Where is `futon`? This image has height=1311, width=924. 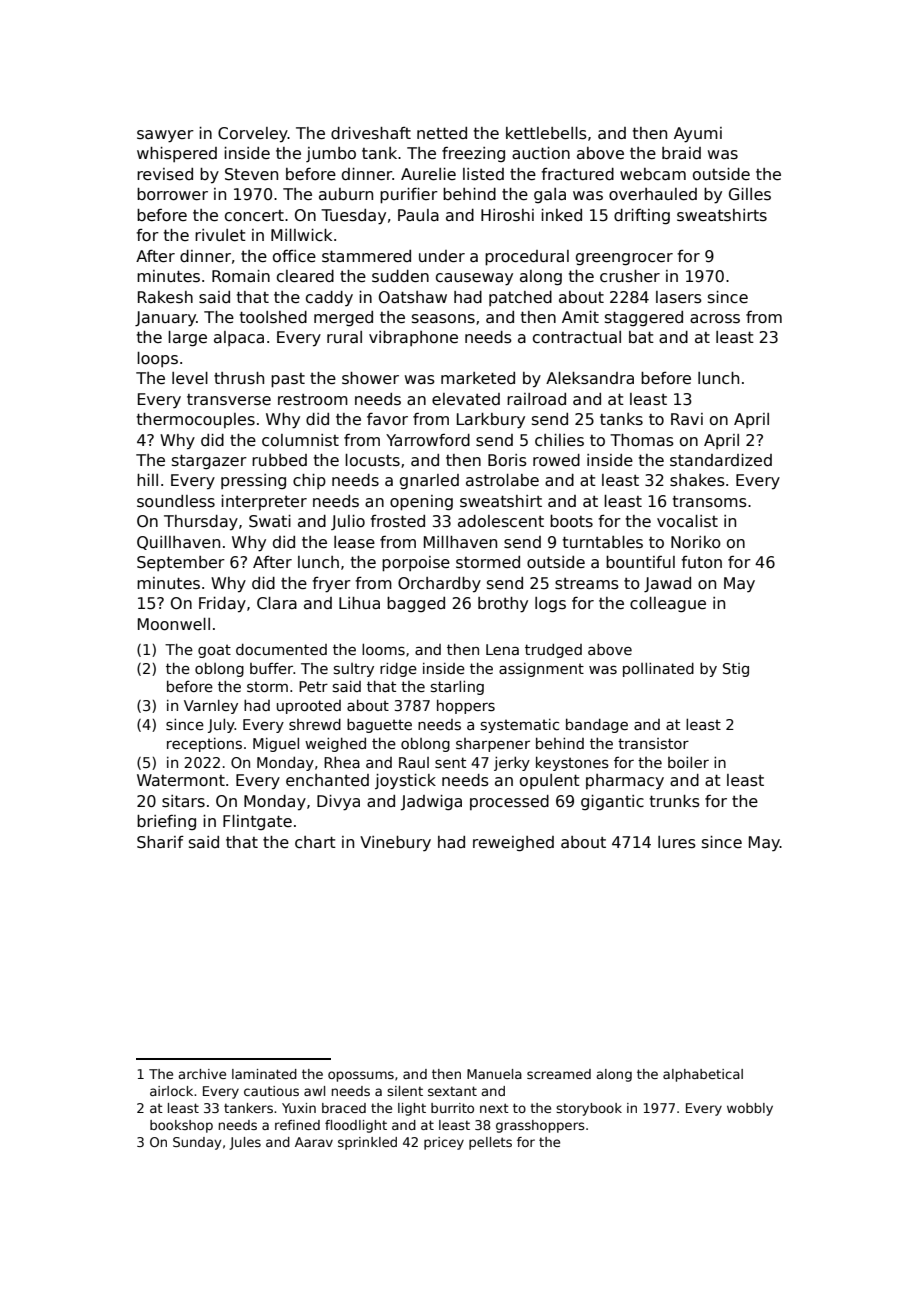 futon is located at coordinates (701, 562).
